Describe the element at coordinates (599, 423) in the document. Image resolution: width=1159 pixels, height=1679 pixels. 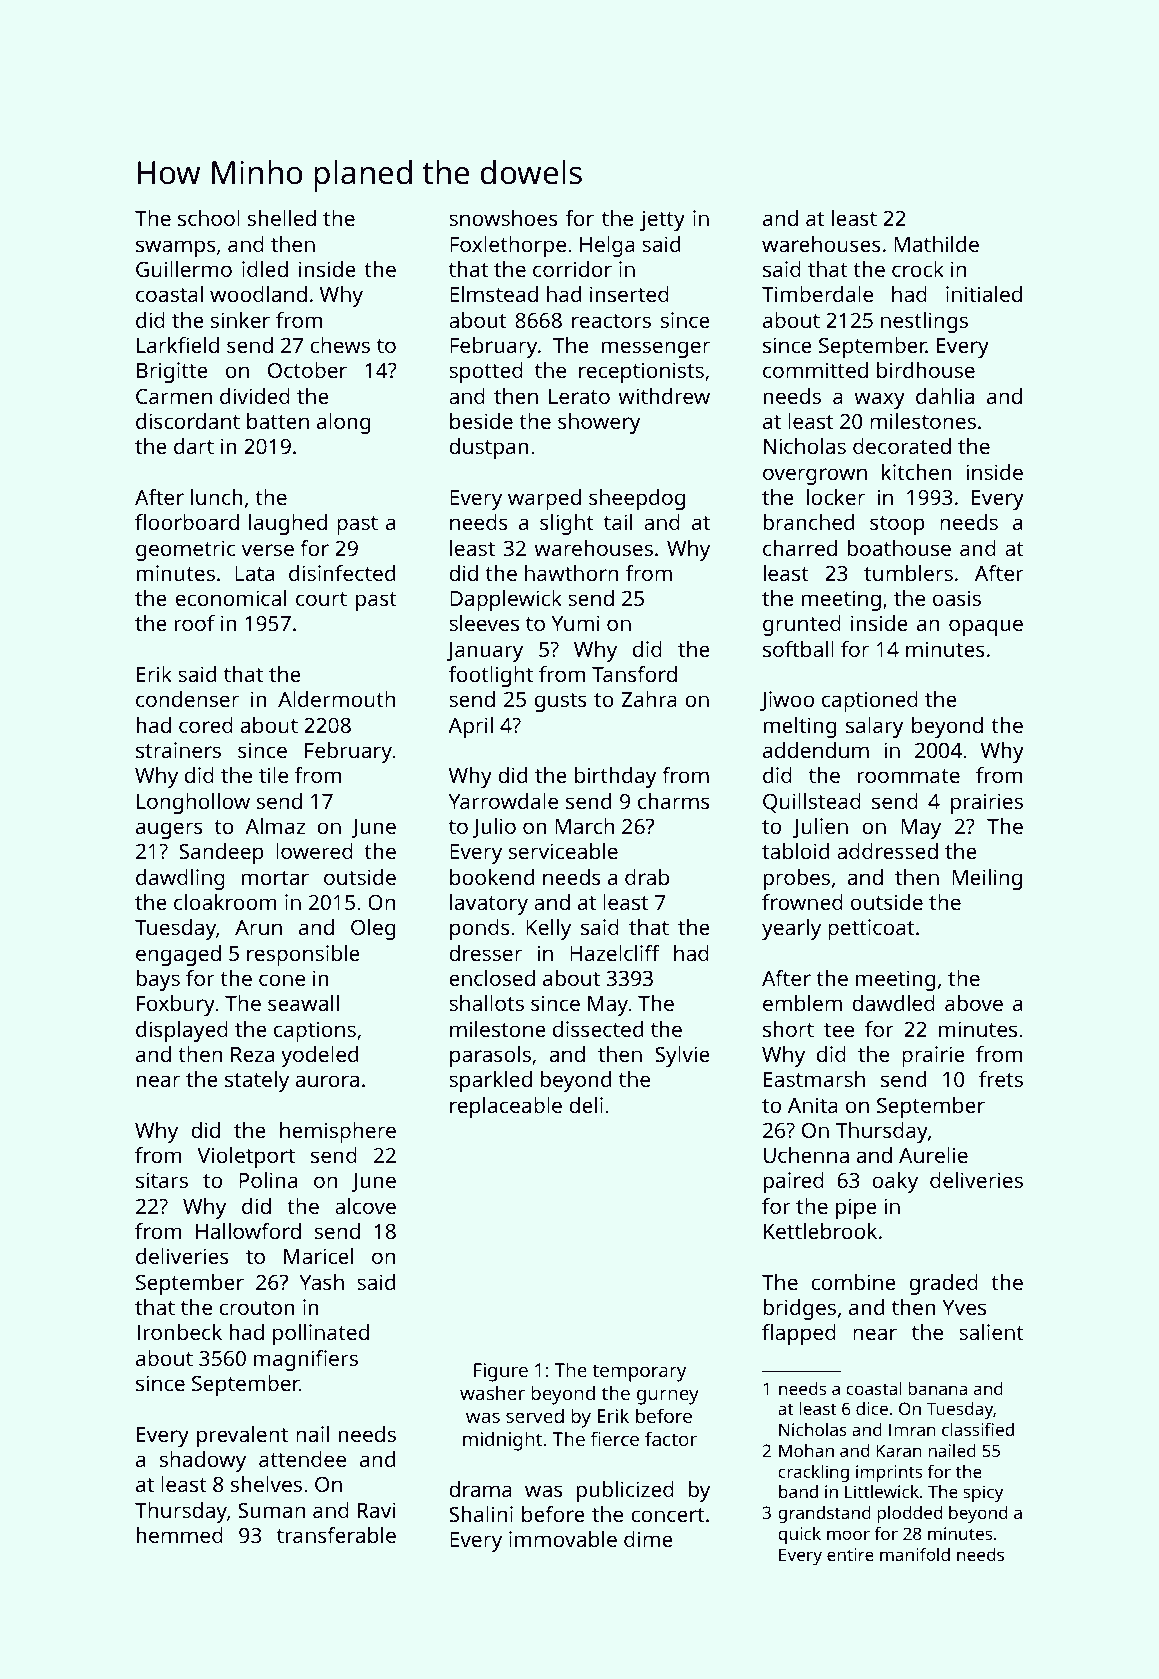
I see `showery` at that location.
